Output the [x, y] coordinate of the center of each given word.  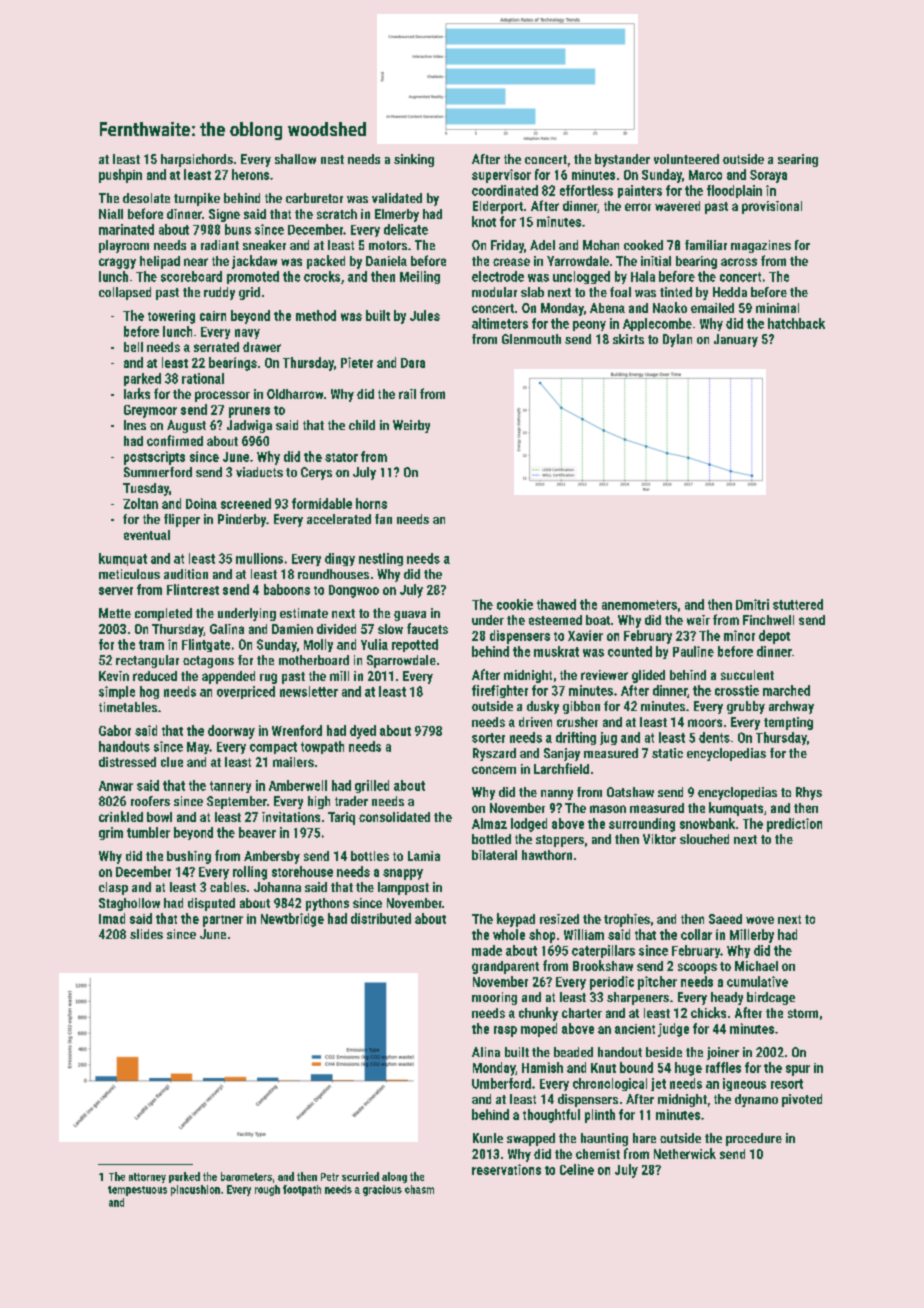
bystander [622, 160]
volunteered [686, 159]
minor [739, 635]
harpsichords [197, 160]
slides [146, 934]
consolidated [394, 817]
